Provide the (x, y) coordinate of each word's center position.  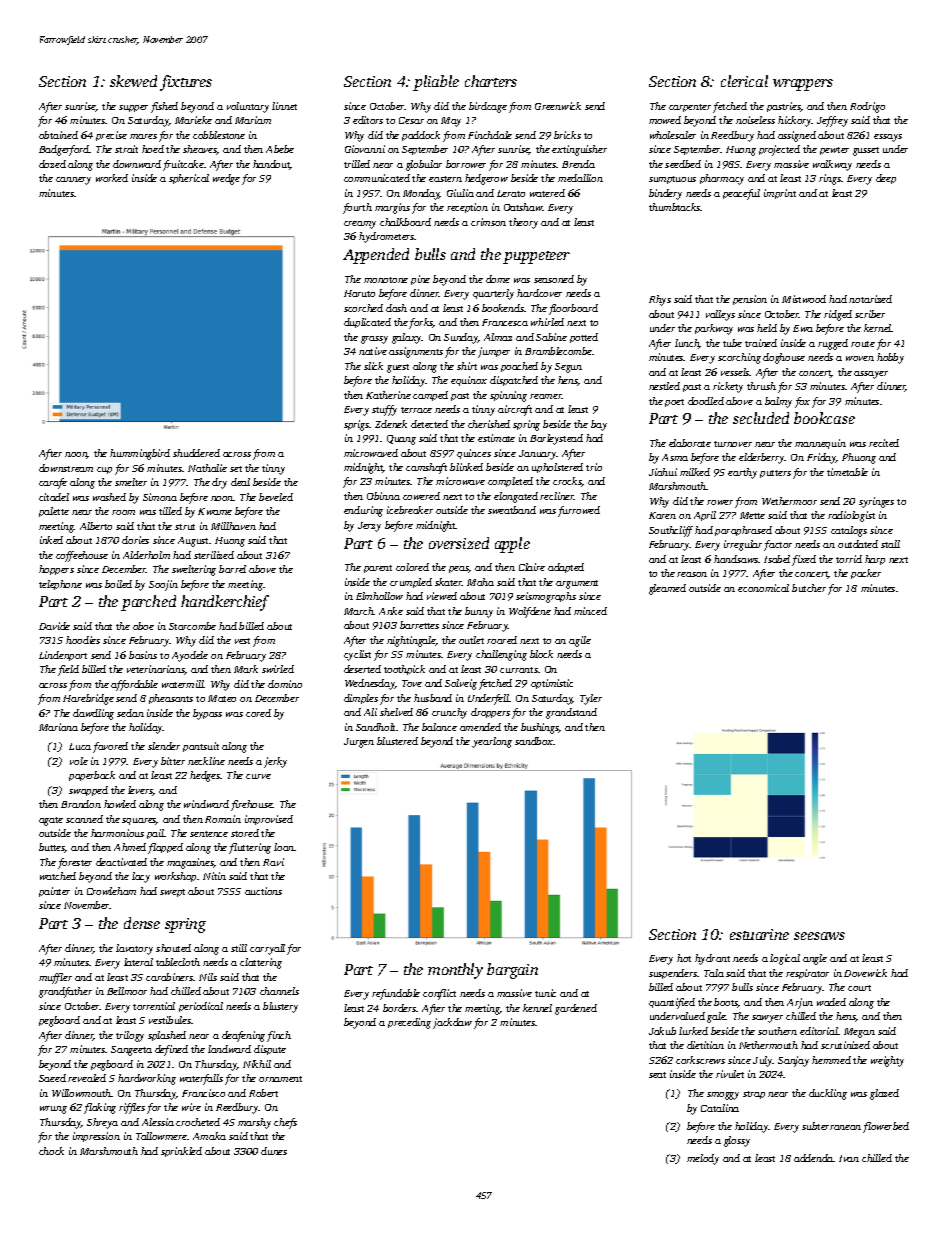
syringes (876, 502)
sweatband (512, 510)
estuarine (759, 934)
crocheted (198, 1122)
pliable (436, 83)
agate (51, 821)
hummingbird (140, 454)
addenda (813, 1158)
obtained (58, 135)
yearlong (492, 742)
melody (703, 1159)
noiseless (755, 120)
